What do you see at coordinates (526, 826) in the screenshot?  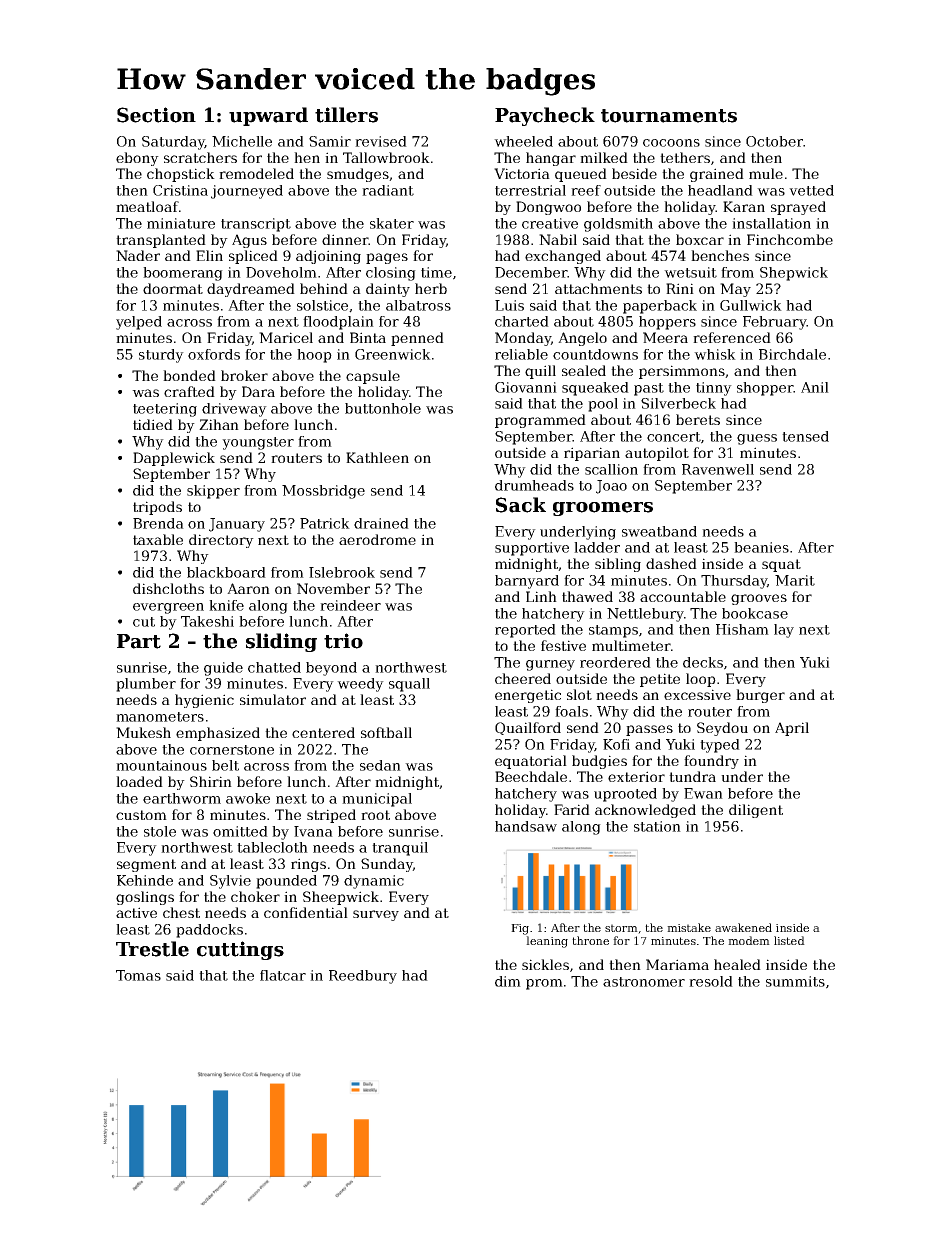 I see `handsaw` at bounding box center [526, 826].
